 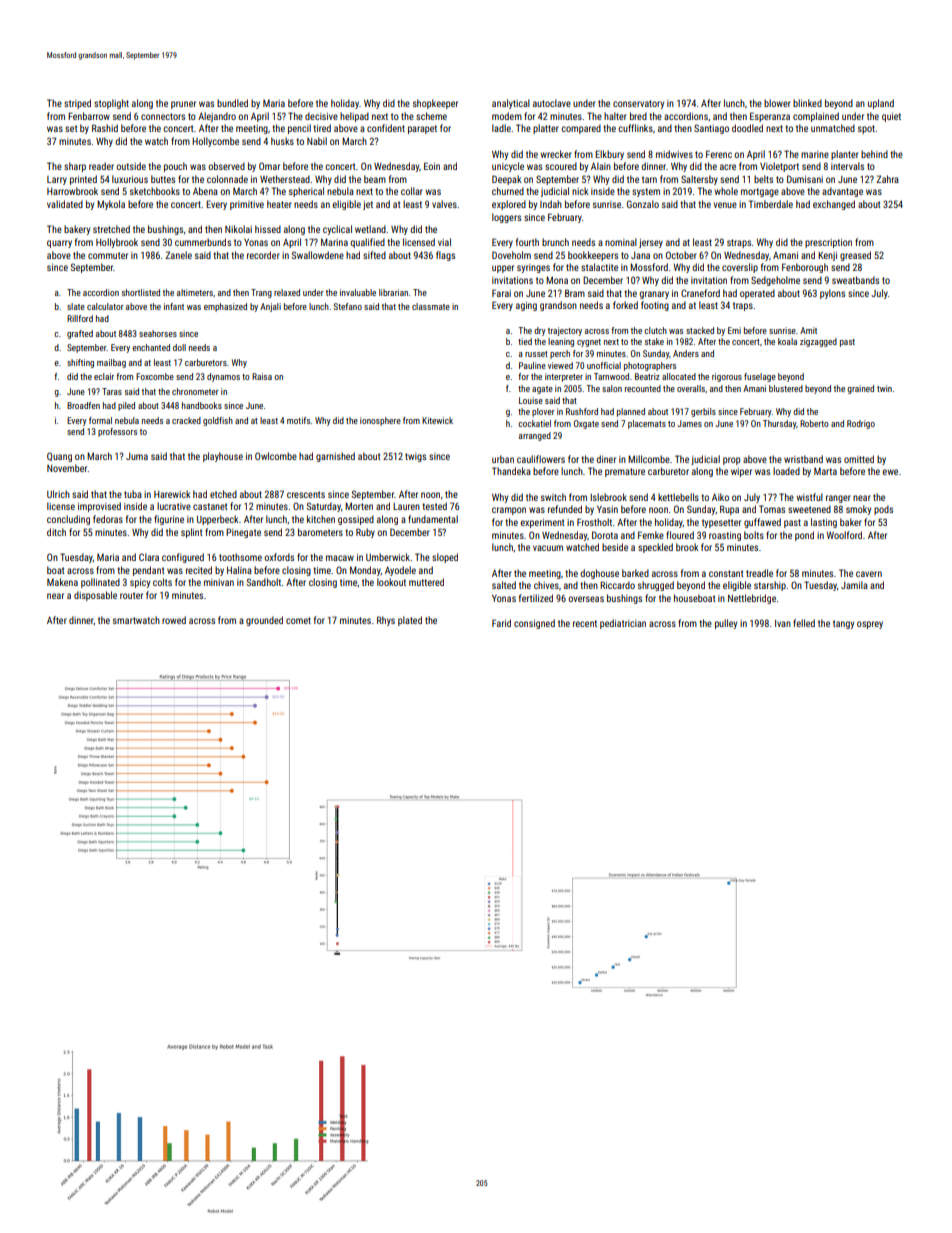 What do you see at coordinates (174, 620) in the screenshot?
I see `rowed` at bounding box center [174, 620].
